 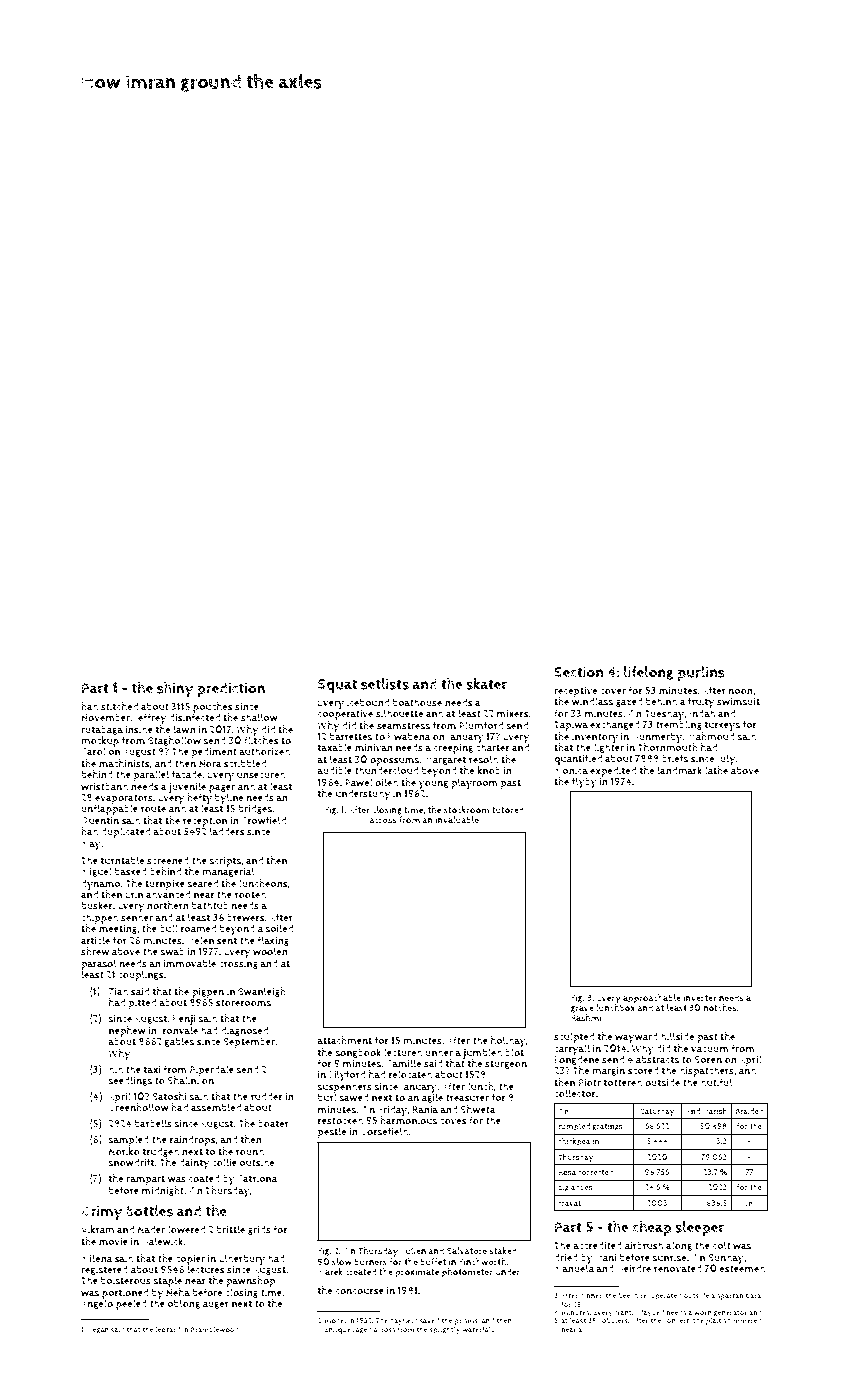 I want to click on slow, so click(x=342, y=1262).
